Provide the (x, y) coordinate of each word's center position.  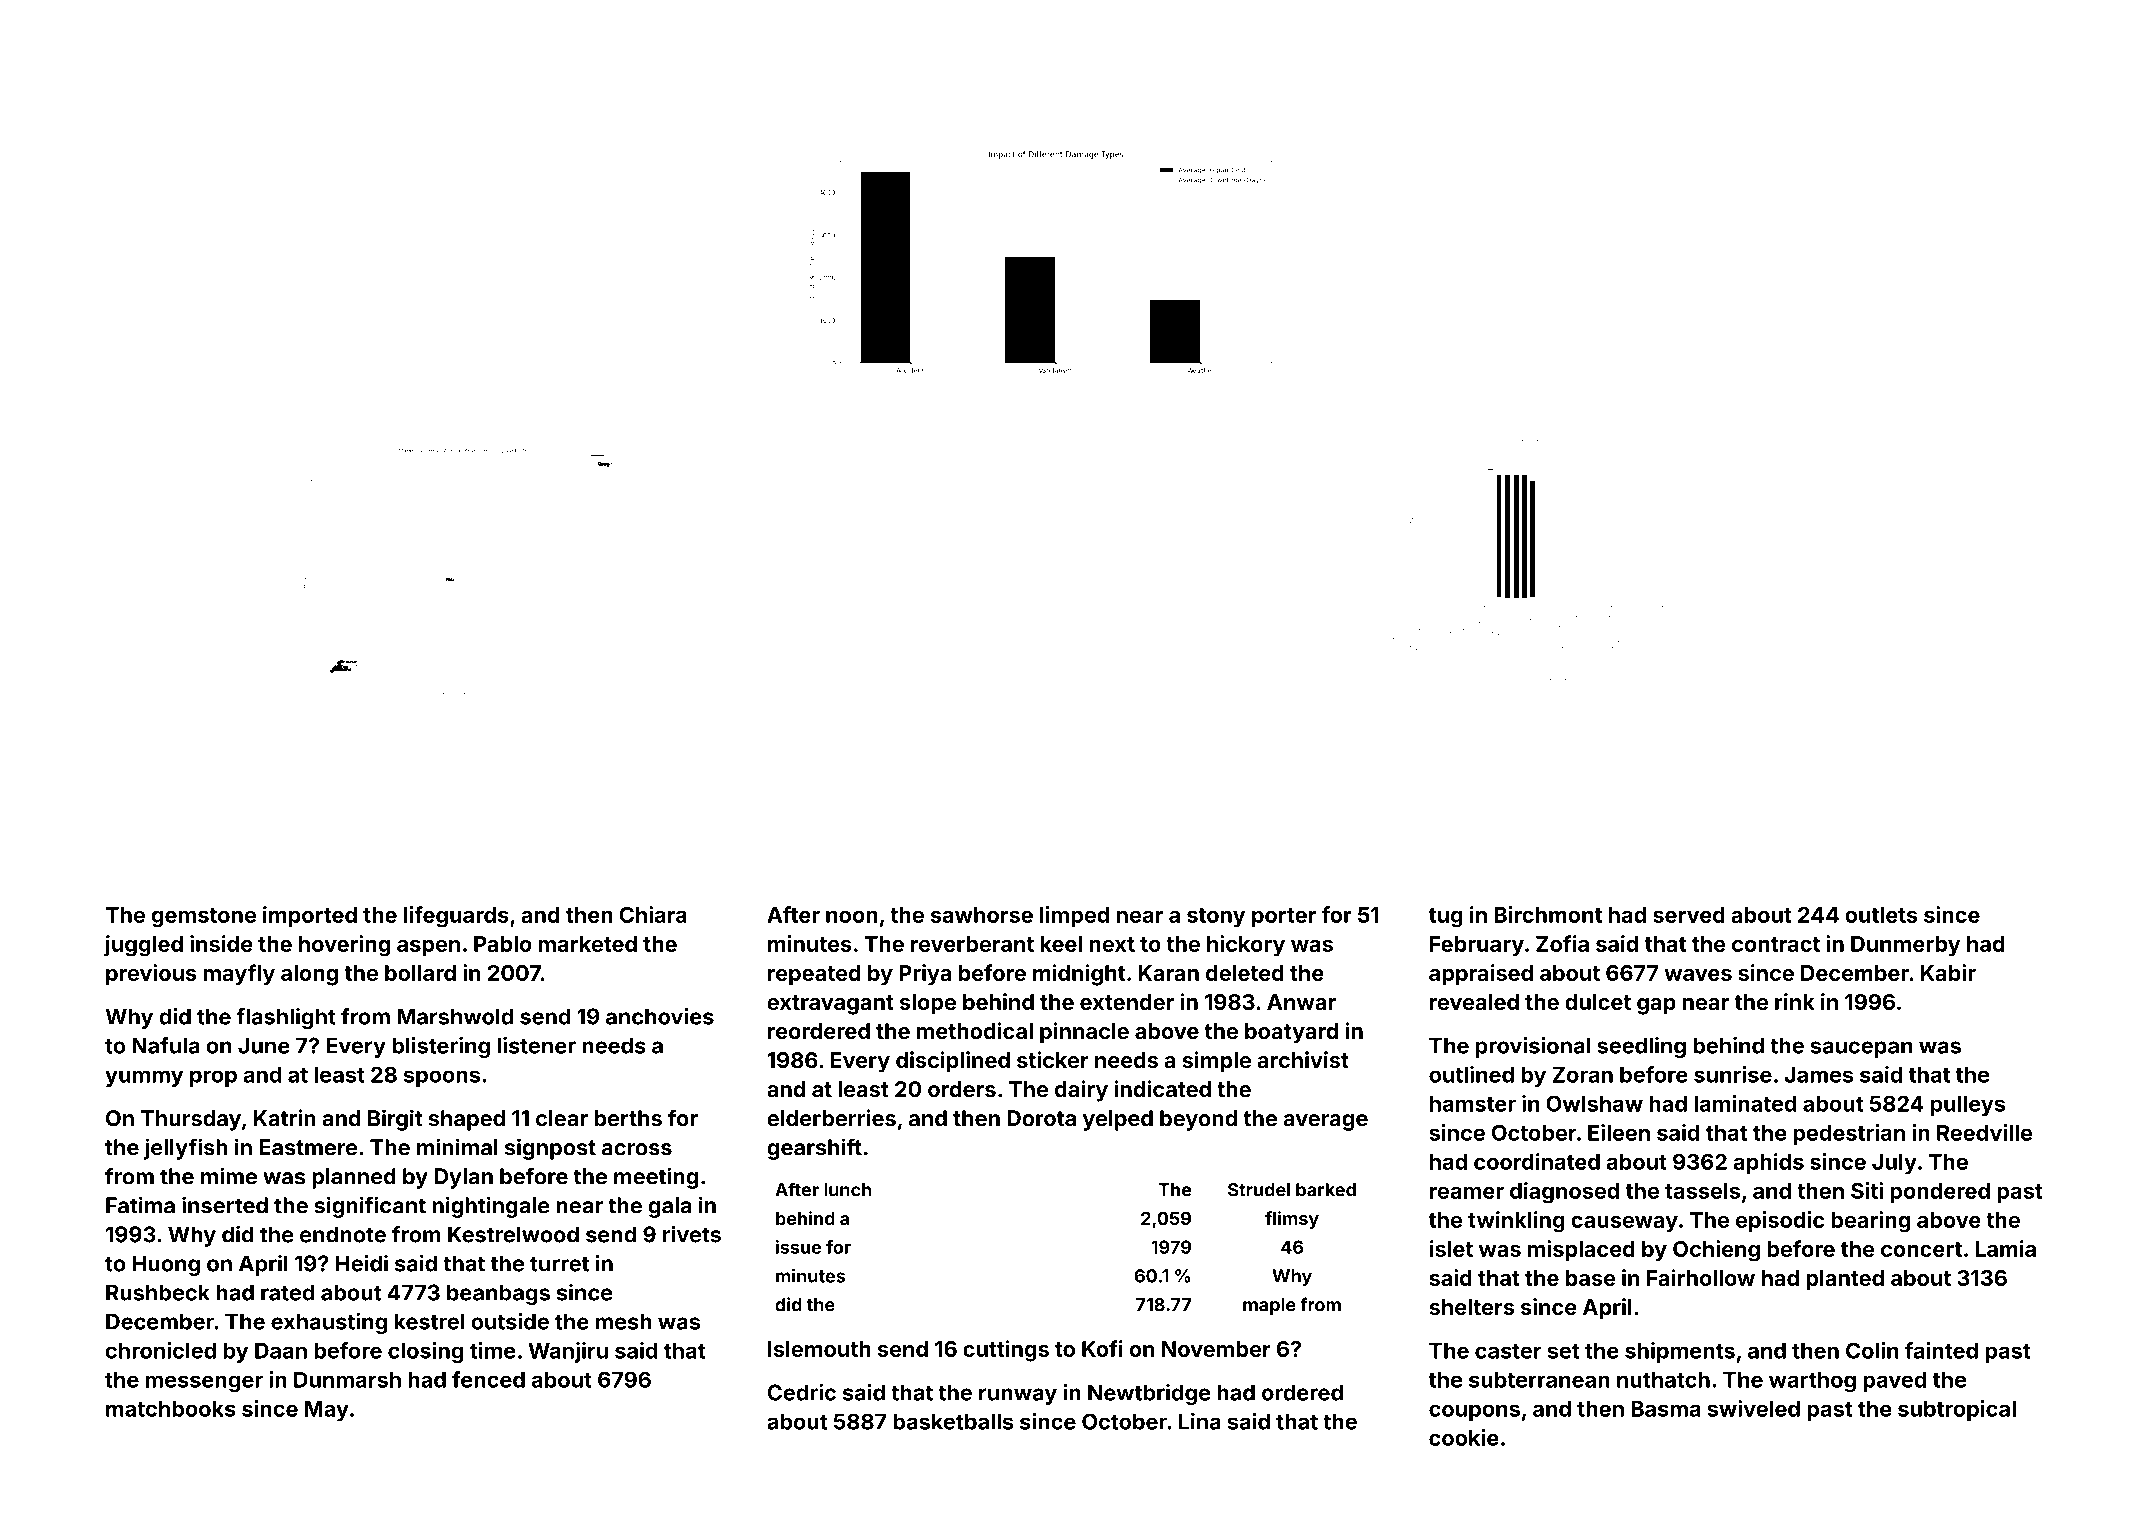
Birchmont (1548, 914)
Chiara (653, 914)
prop (213, 1078)
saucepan (1861, 1049)
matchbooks (171, 1409)
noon (852, 917)
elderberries (831, 1118)
